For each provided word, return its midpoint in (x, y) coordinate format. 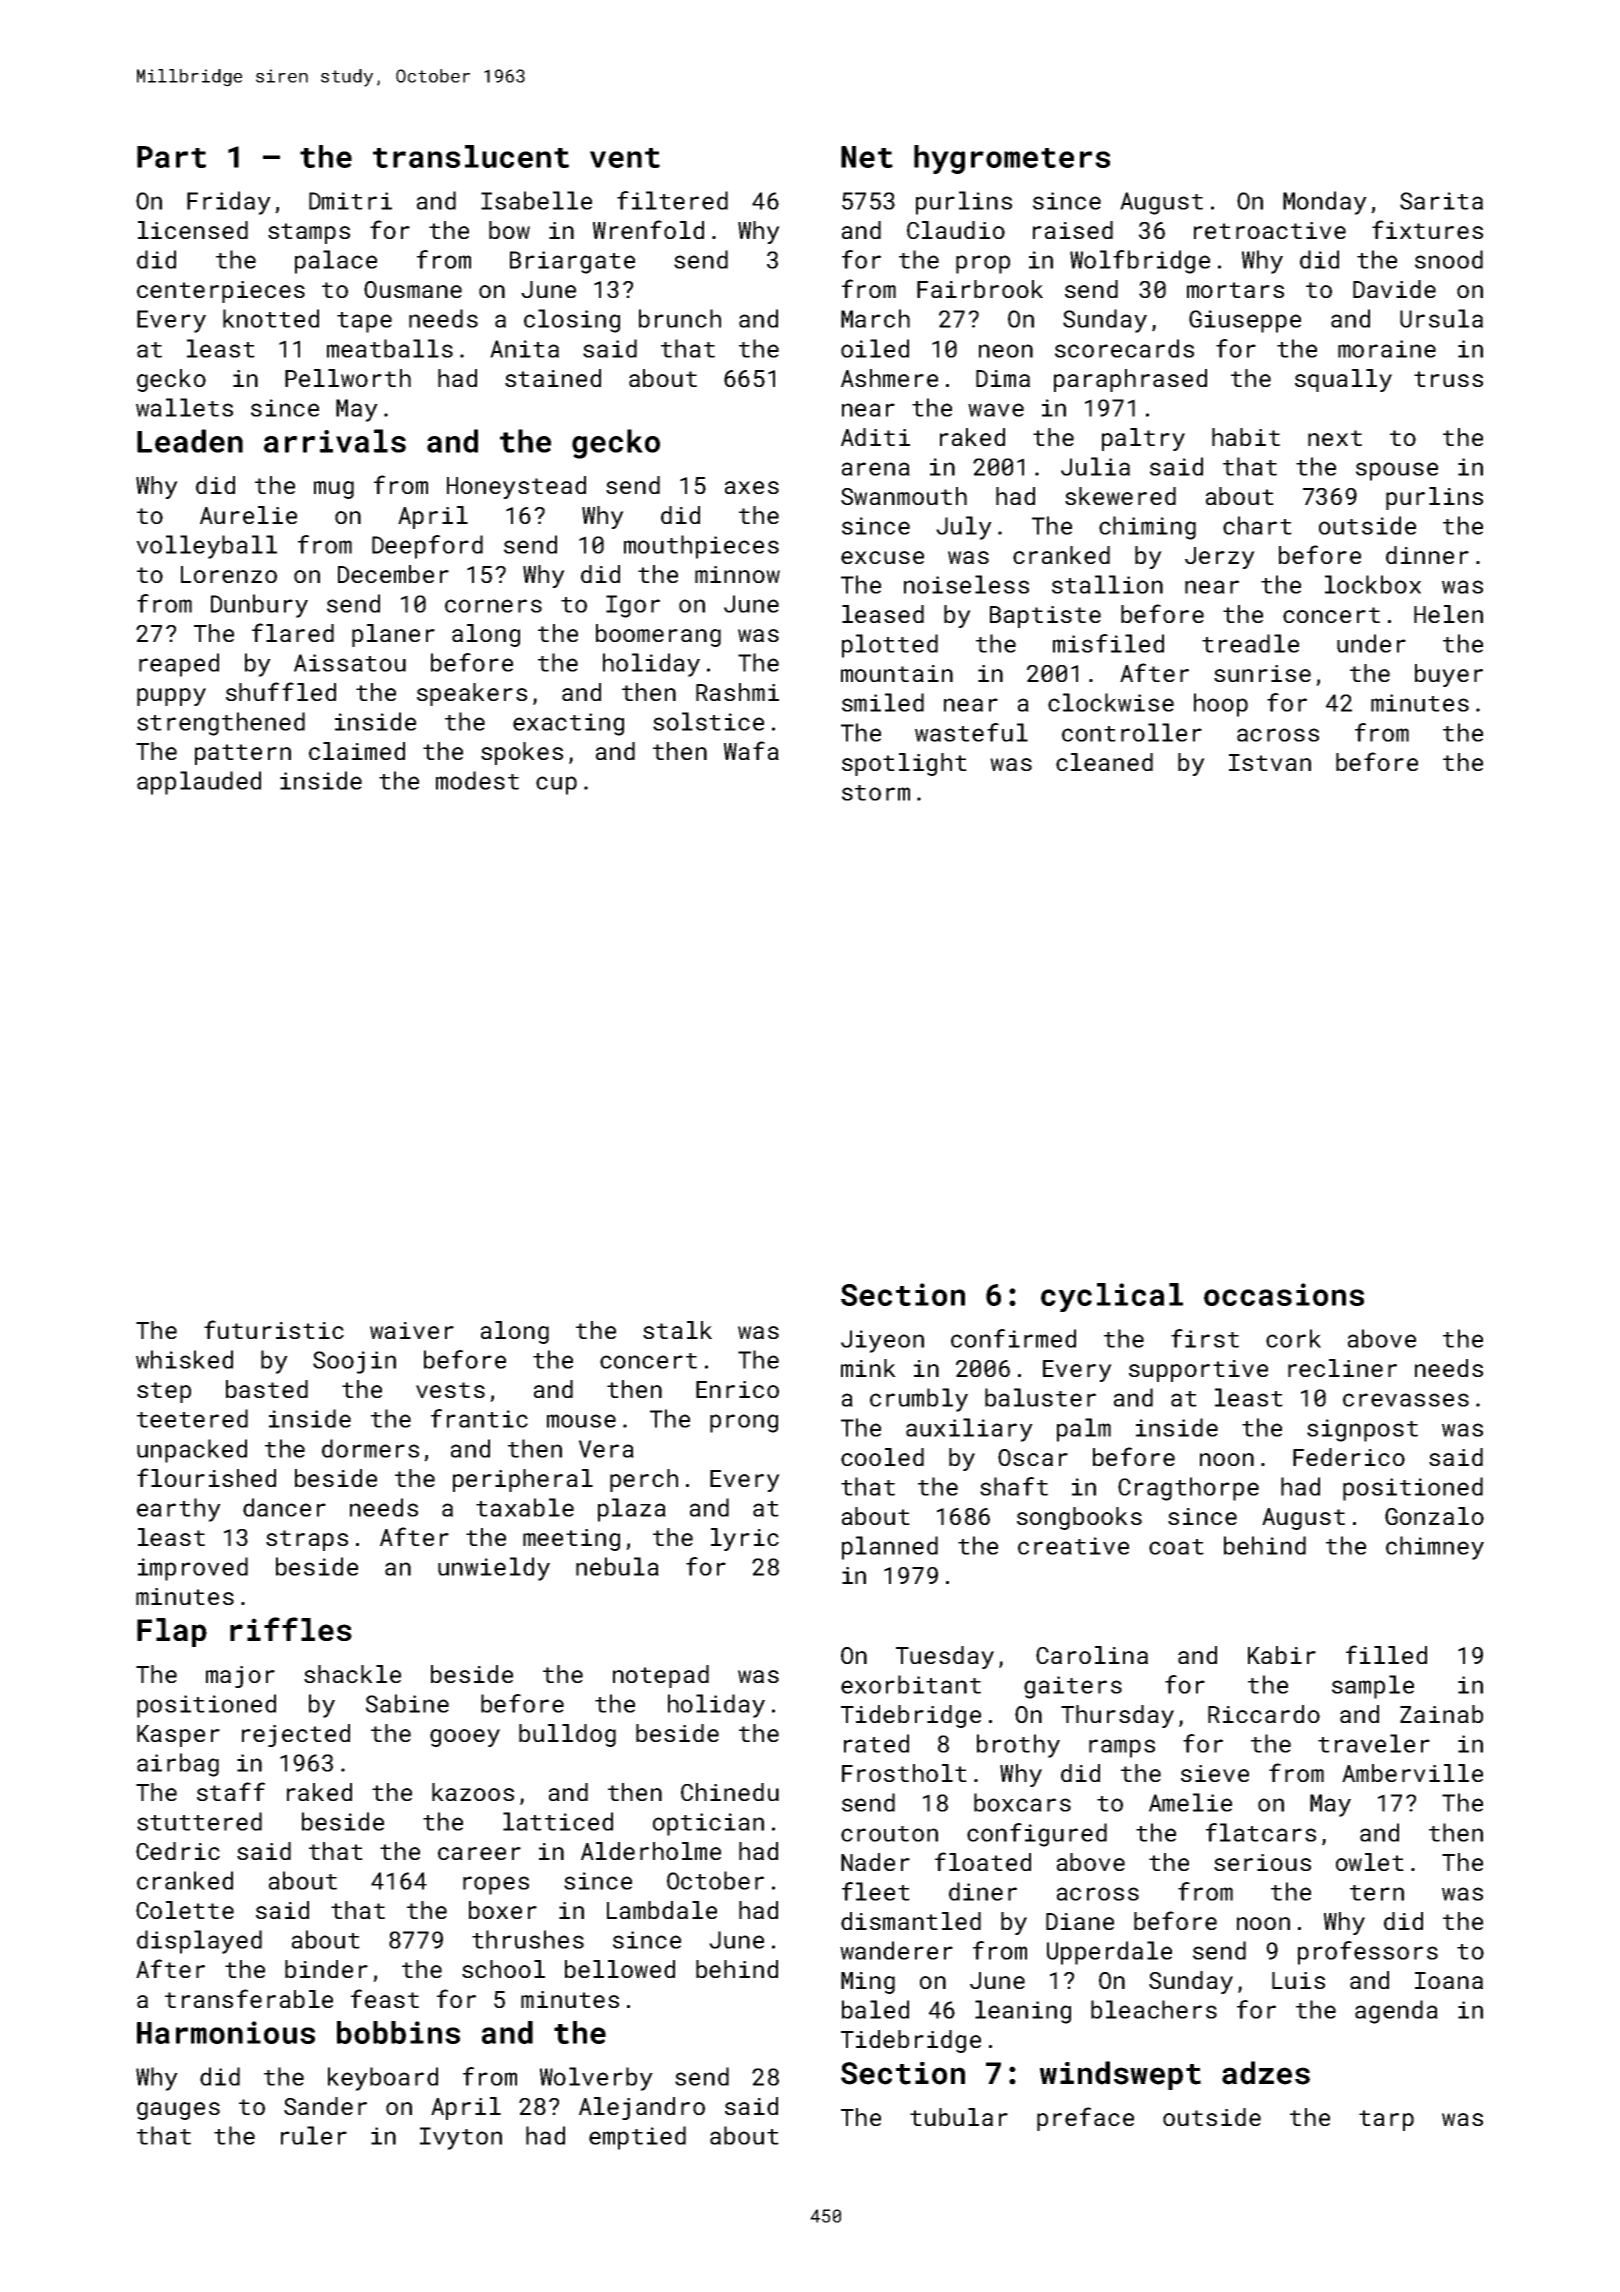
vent (625, 158)
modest (477, 780)
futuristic (274, 1329)
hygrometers (1012, 159)
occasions (1284, 1294)
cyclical (1112, 1297)
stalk (677, 1330)
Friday (229, 203)
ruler (314, 2135)
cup (556, 785)
